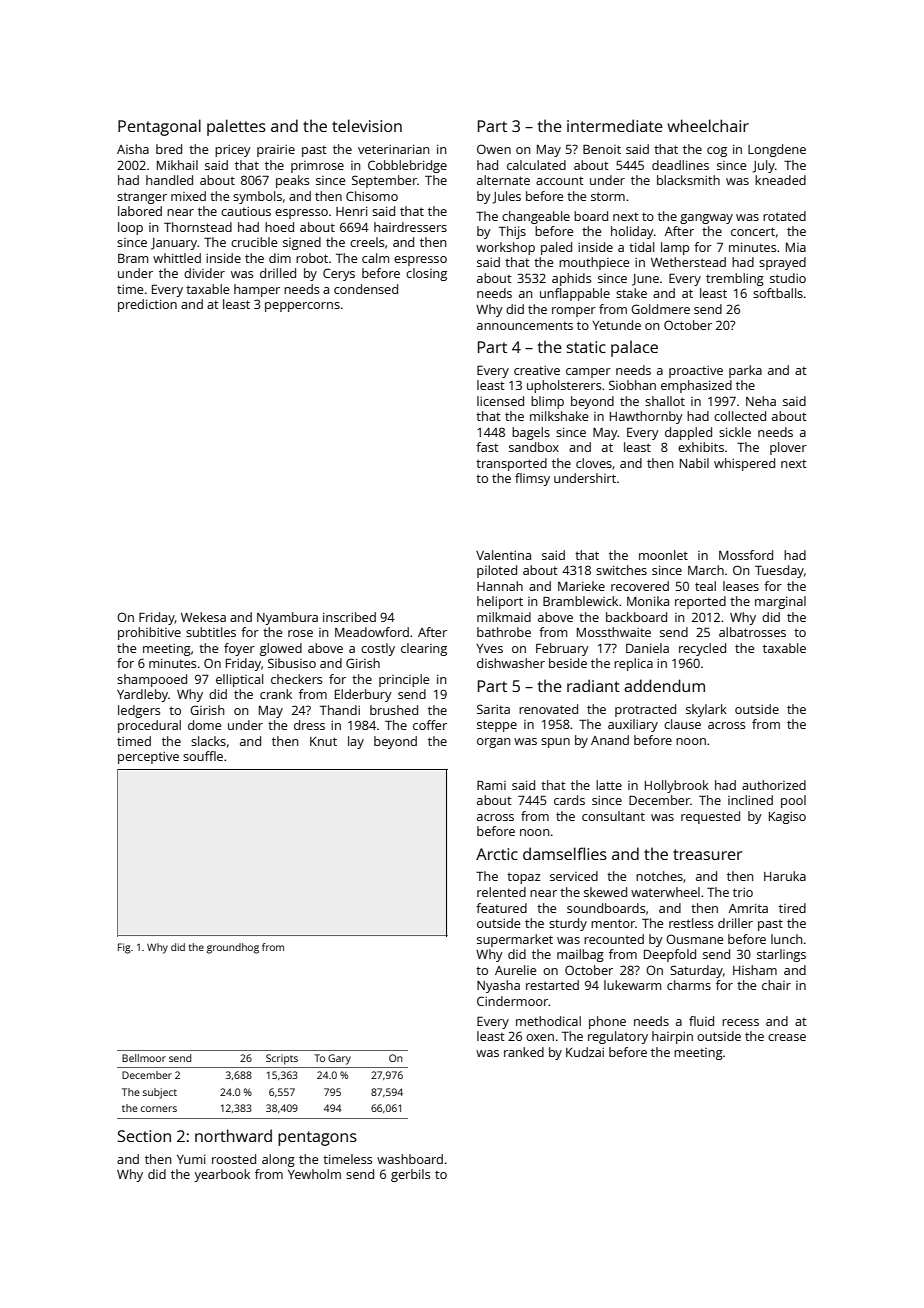 Image resolution: width=924 pixels, height=1308 pixels. I want to click on condensed, so click(366, 289).
